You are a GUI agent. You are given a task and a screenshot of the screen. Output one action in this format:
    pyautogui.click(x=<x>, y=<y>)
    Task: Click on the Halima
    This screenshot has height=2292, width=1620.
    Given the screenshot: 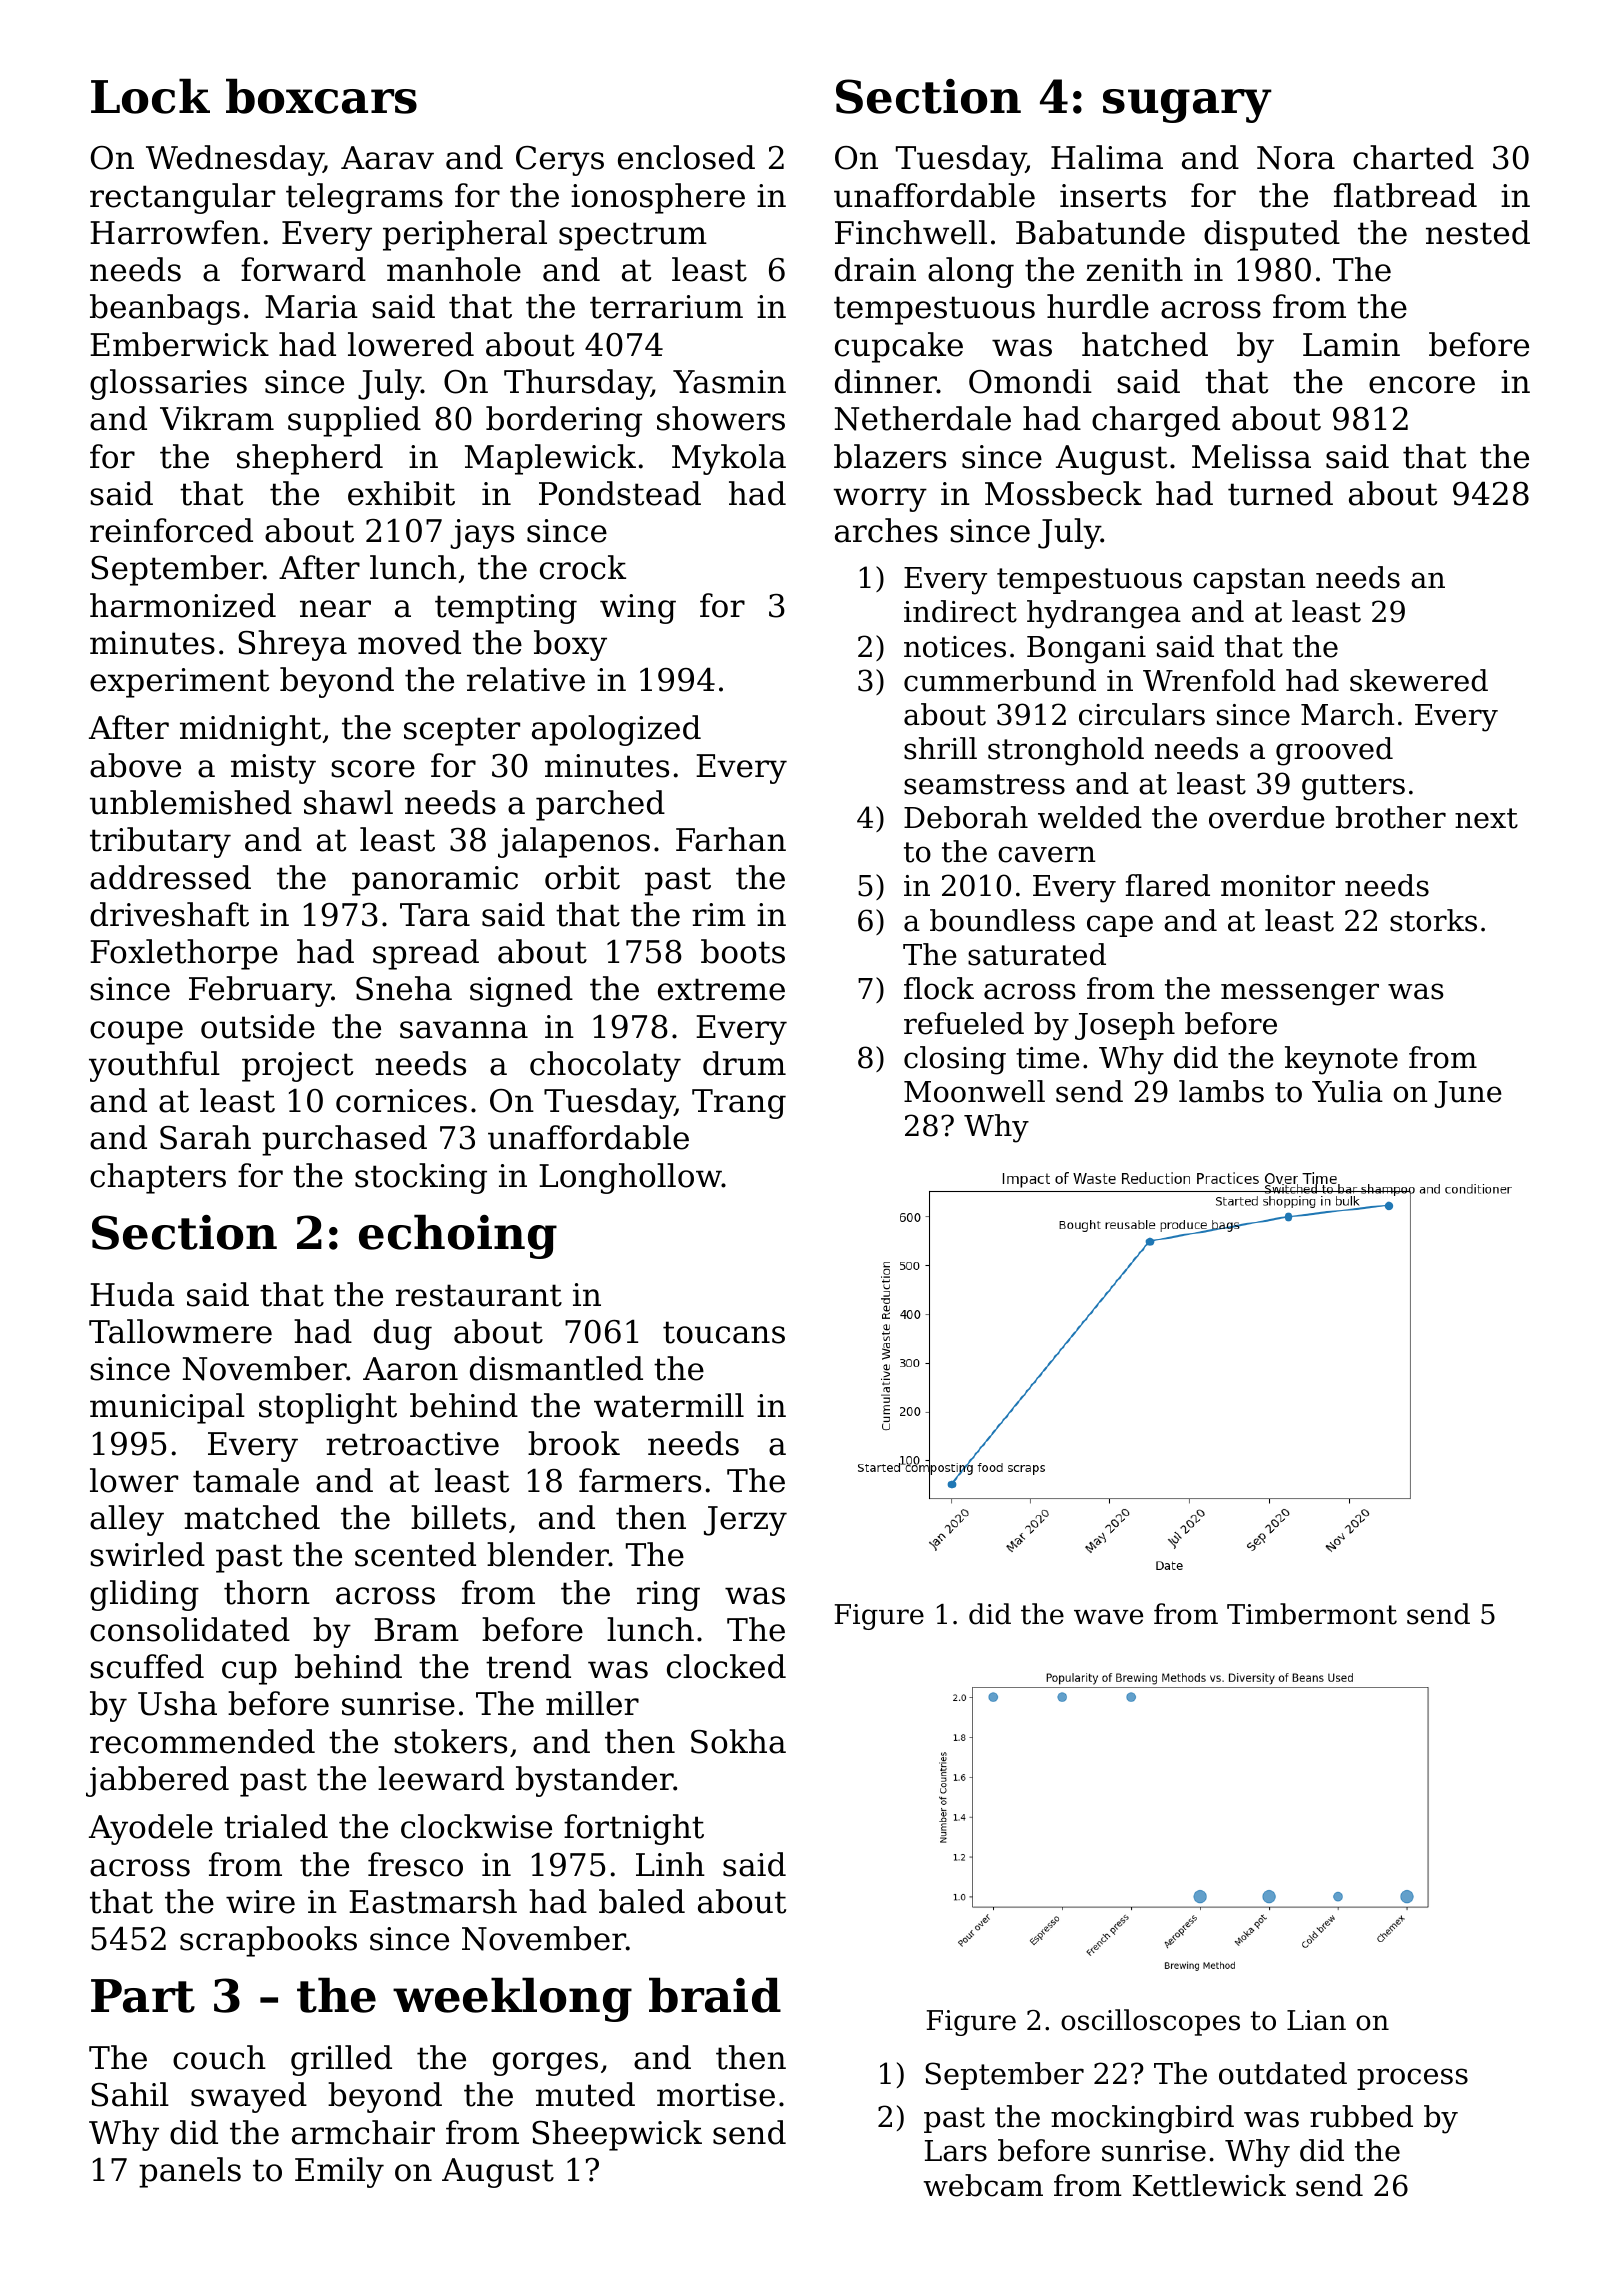 What is the action you would take?
    pyautogui.click(x=1107, y=157)
